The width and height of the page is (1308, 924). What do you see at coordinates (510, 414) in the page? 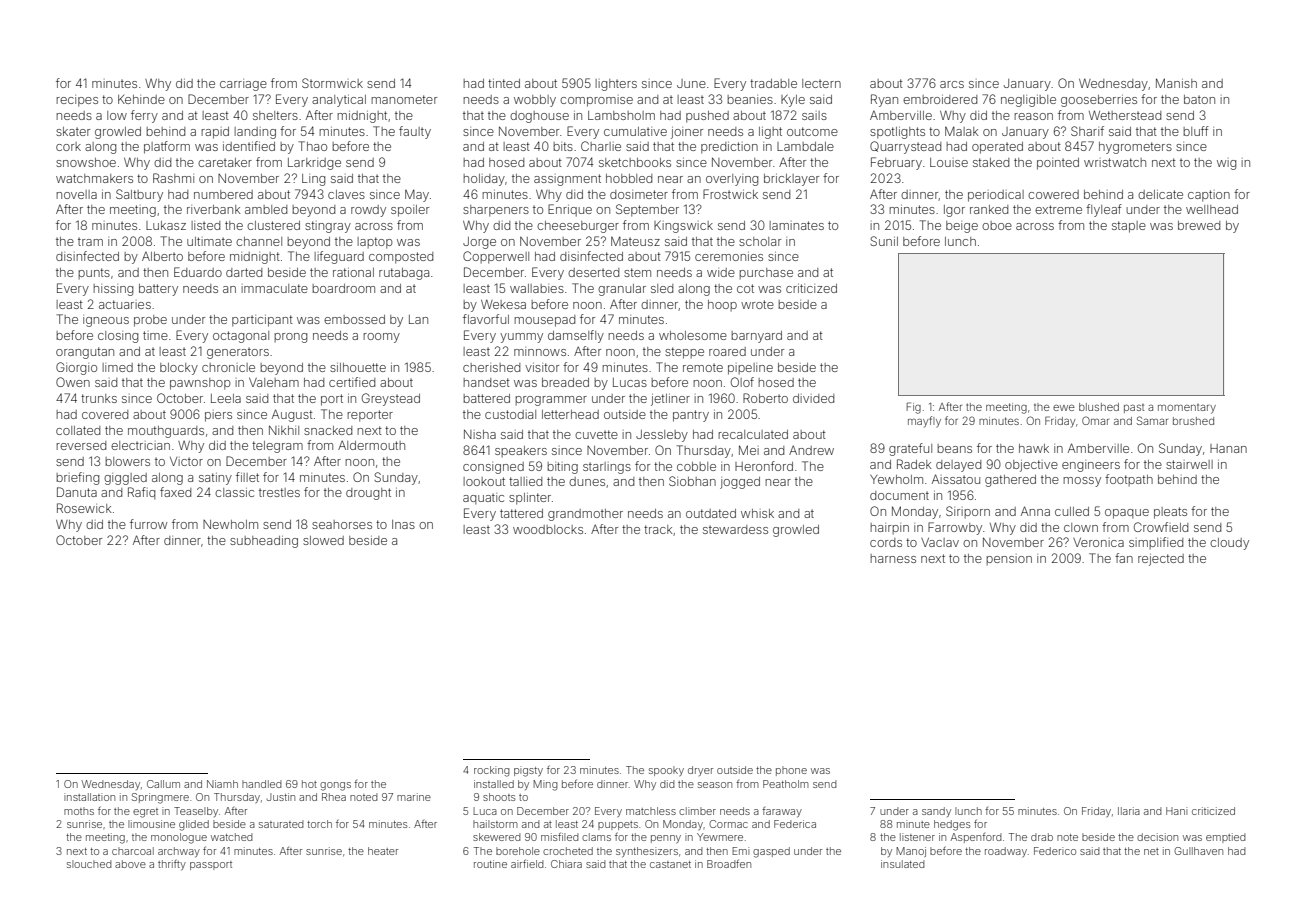
I see `custodial` at bounding box center [510, 414].
